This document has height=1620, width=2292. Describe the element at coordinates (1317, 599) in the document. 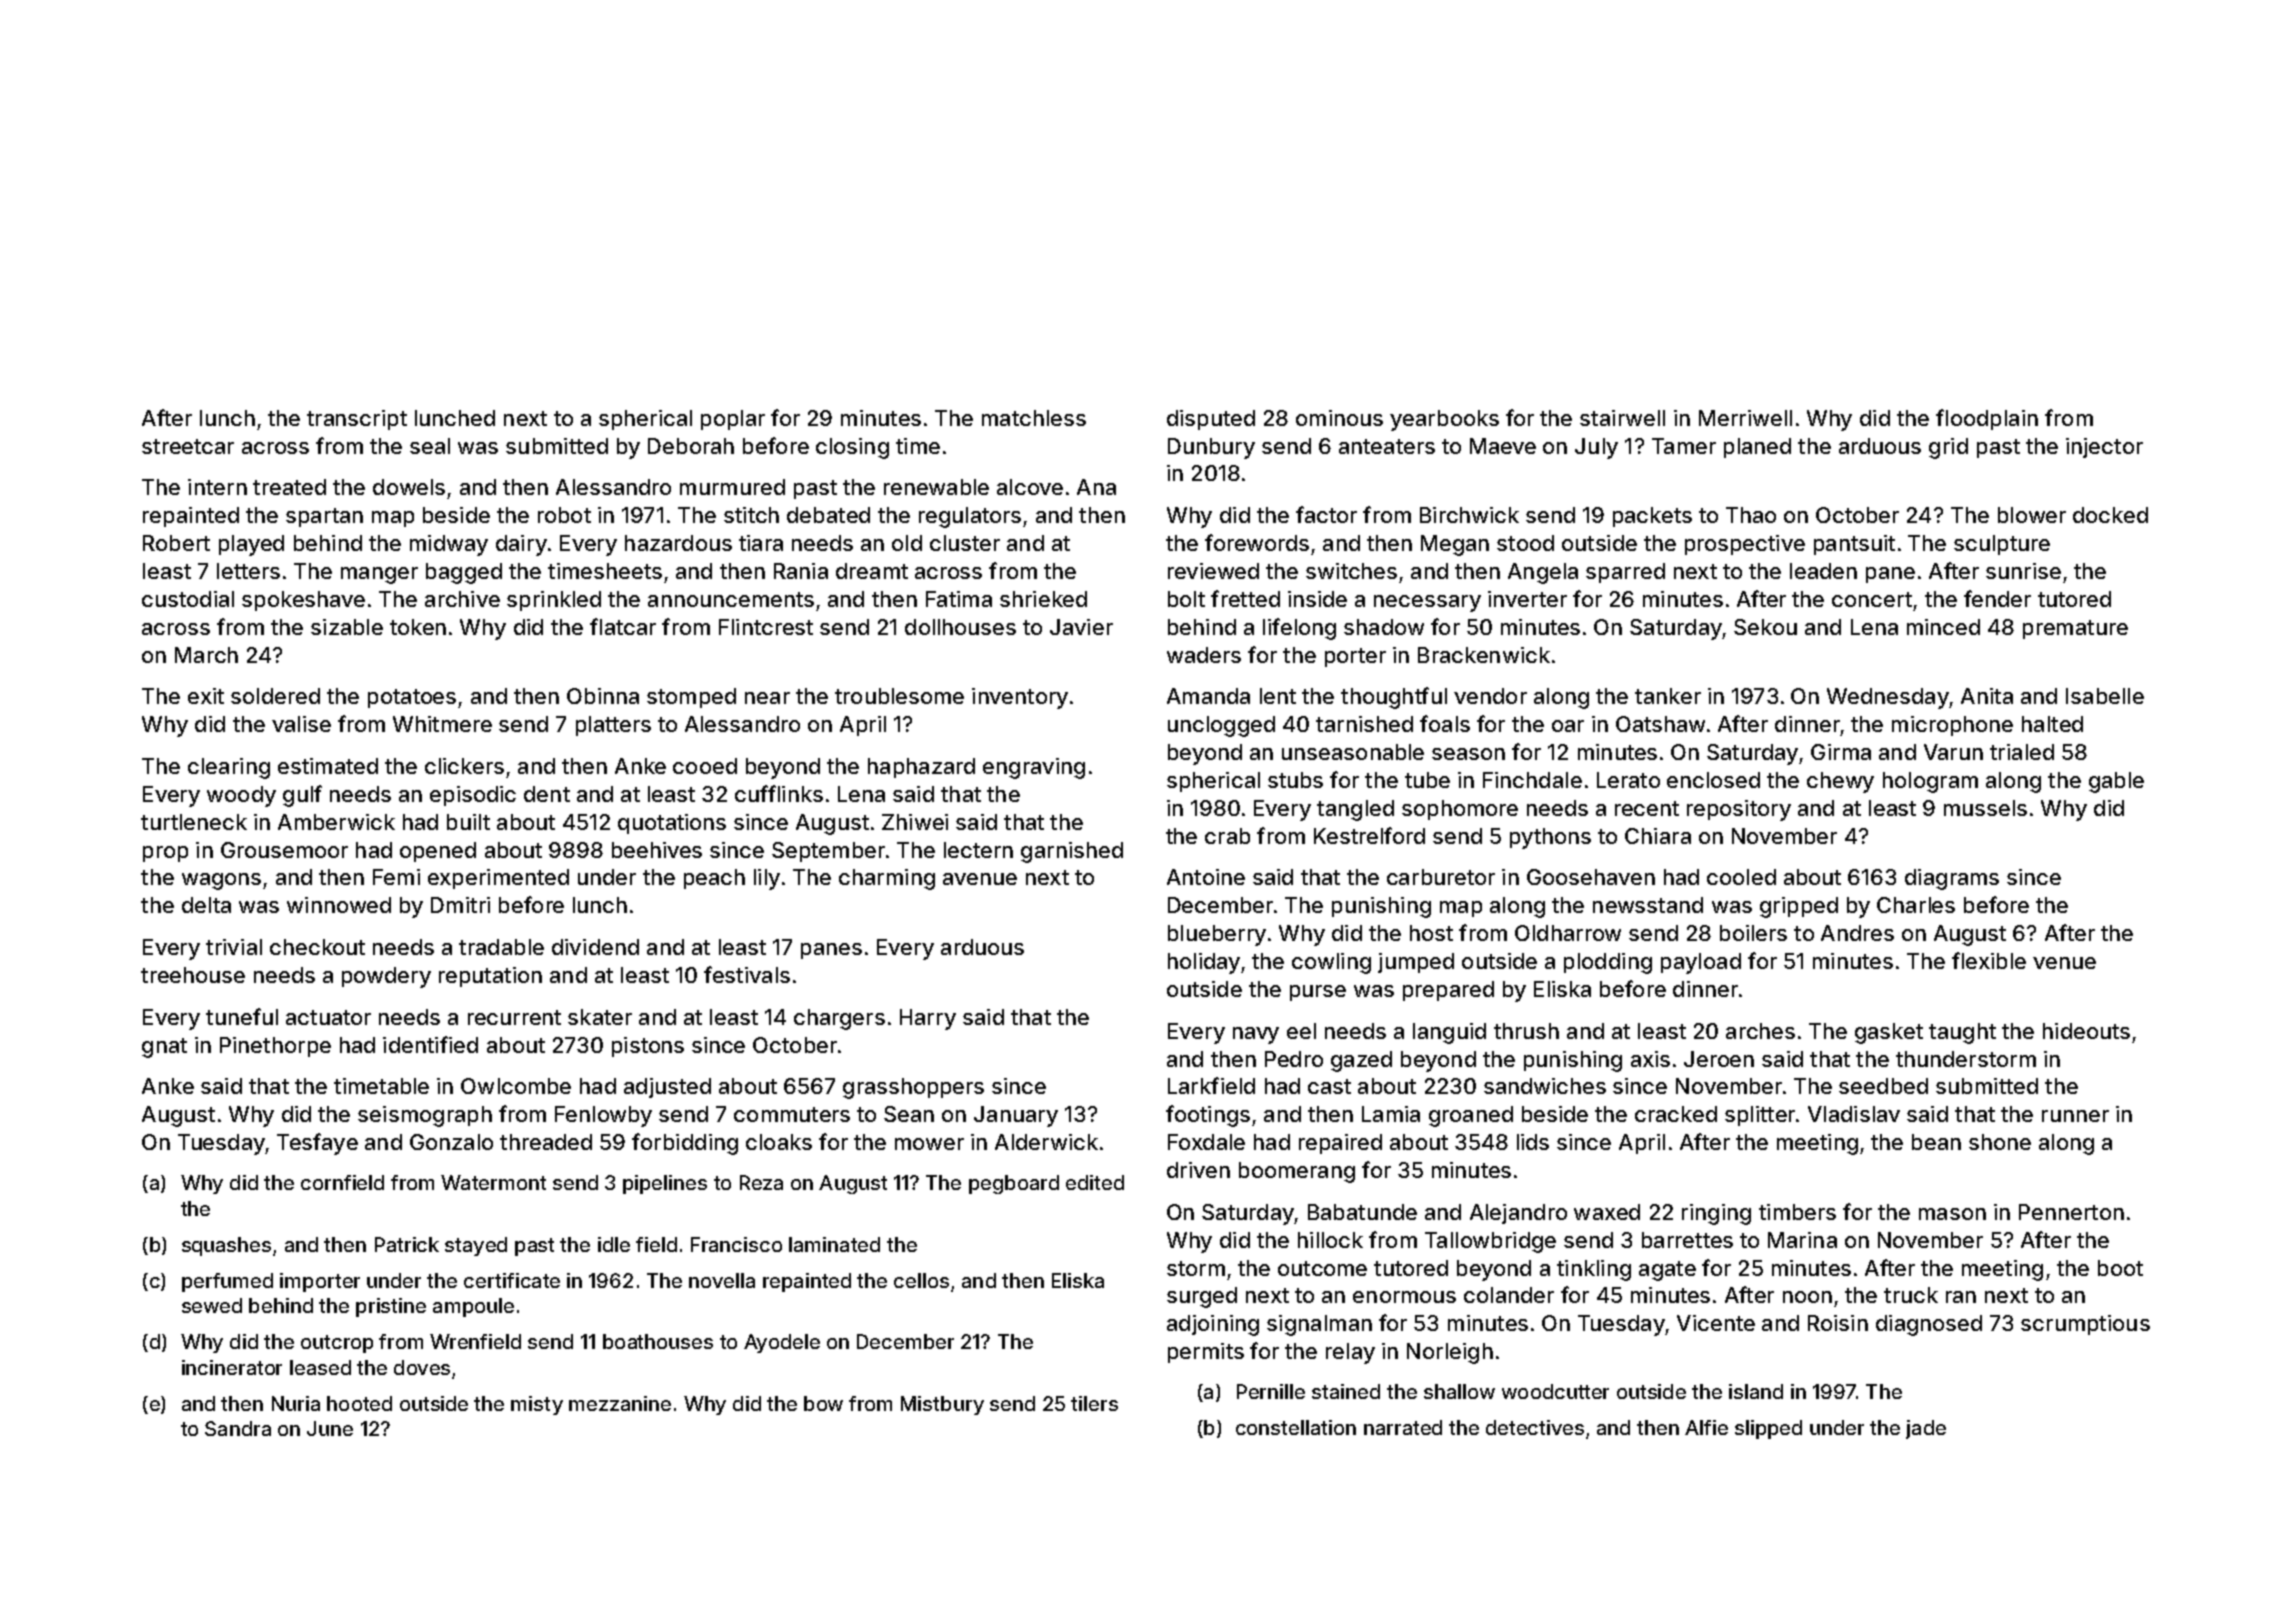

I see `inside` at that location.
